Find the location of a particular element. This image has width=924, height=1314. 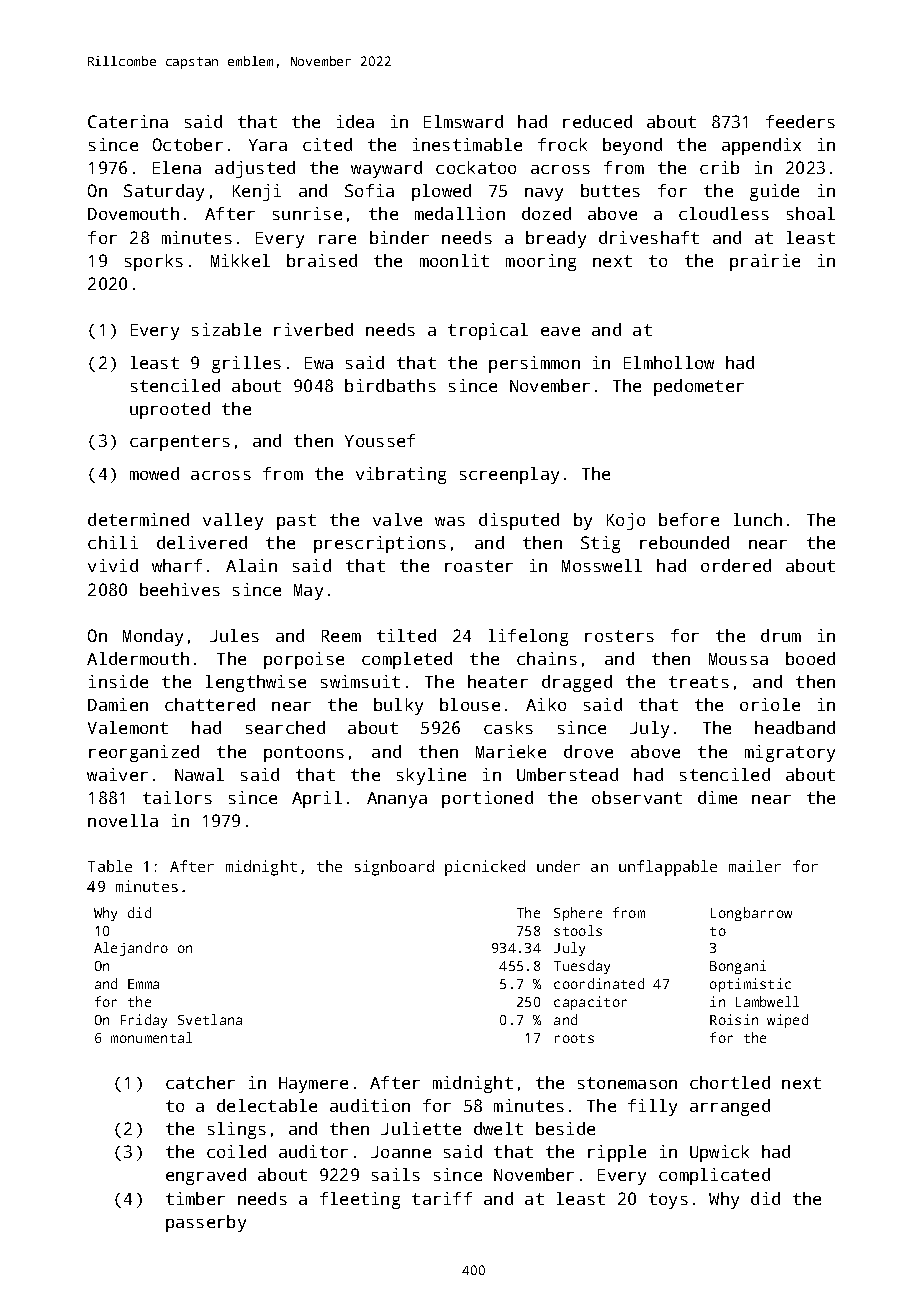

October is located at coordinates (188, 144).
